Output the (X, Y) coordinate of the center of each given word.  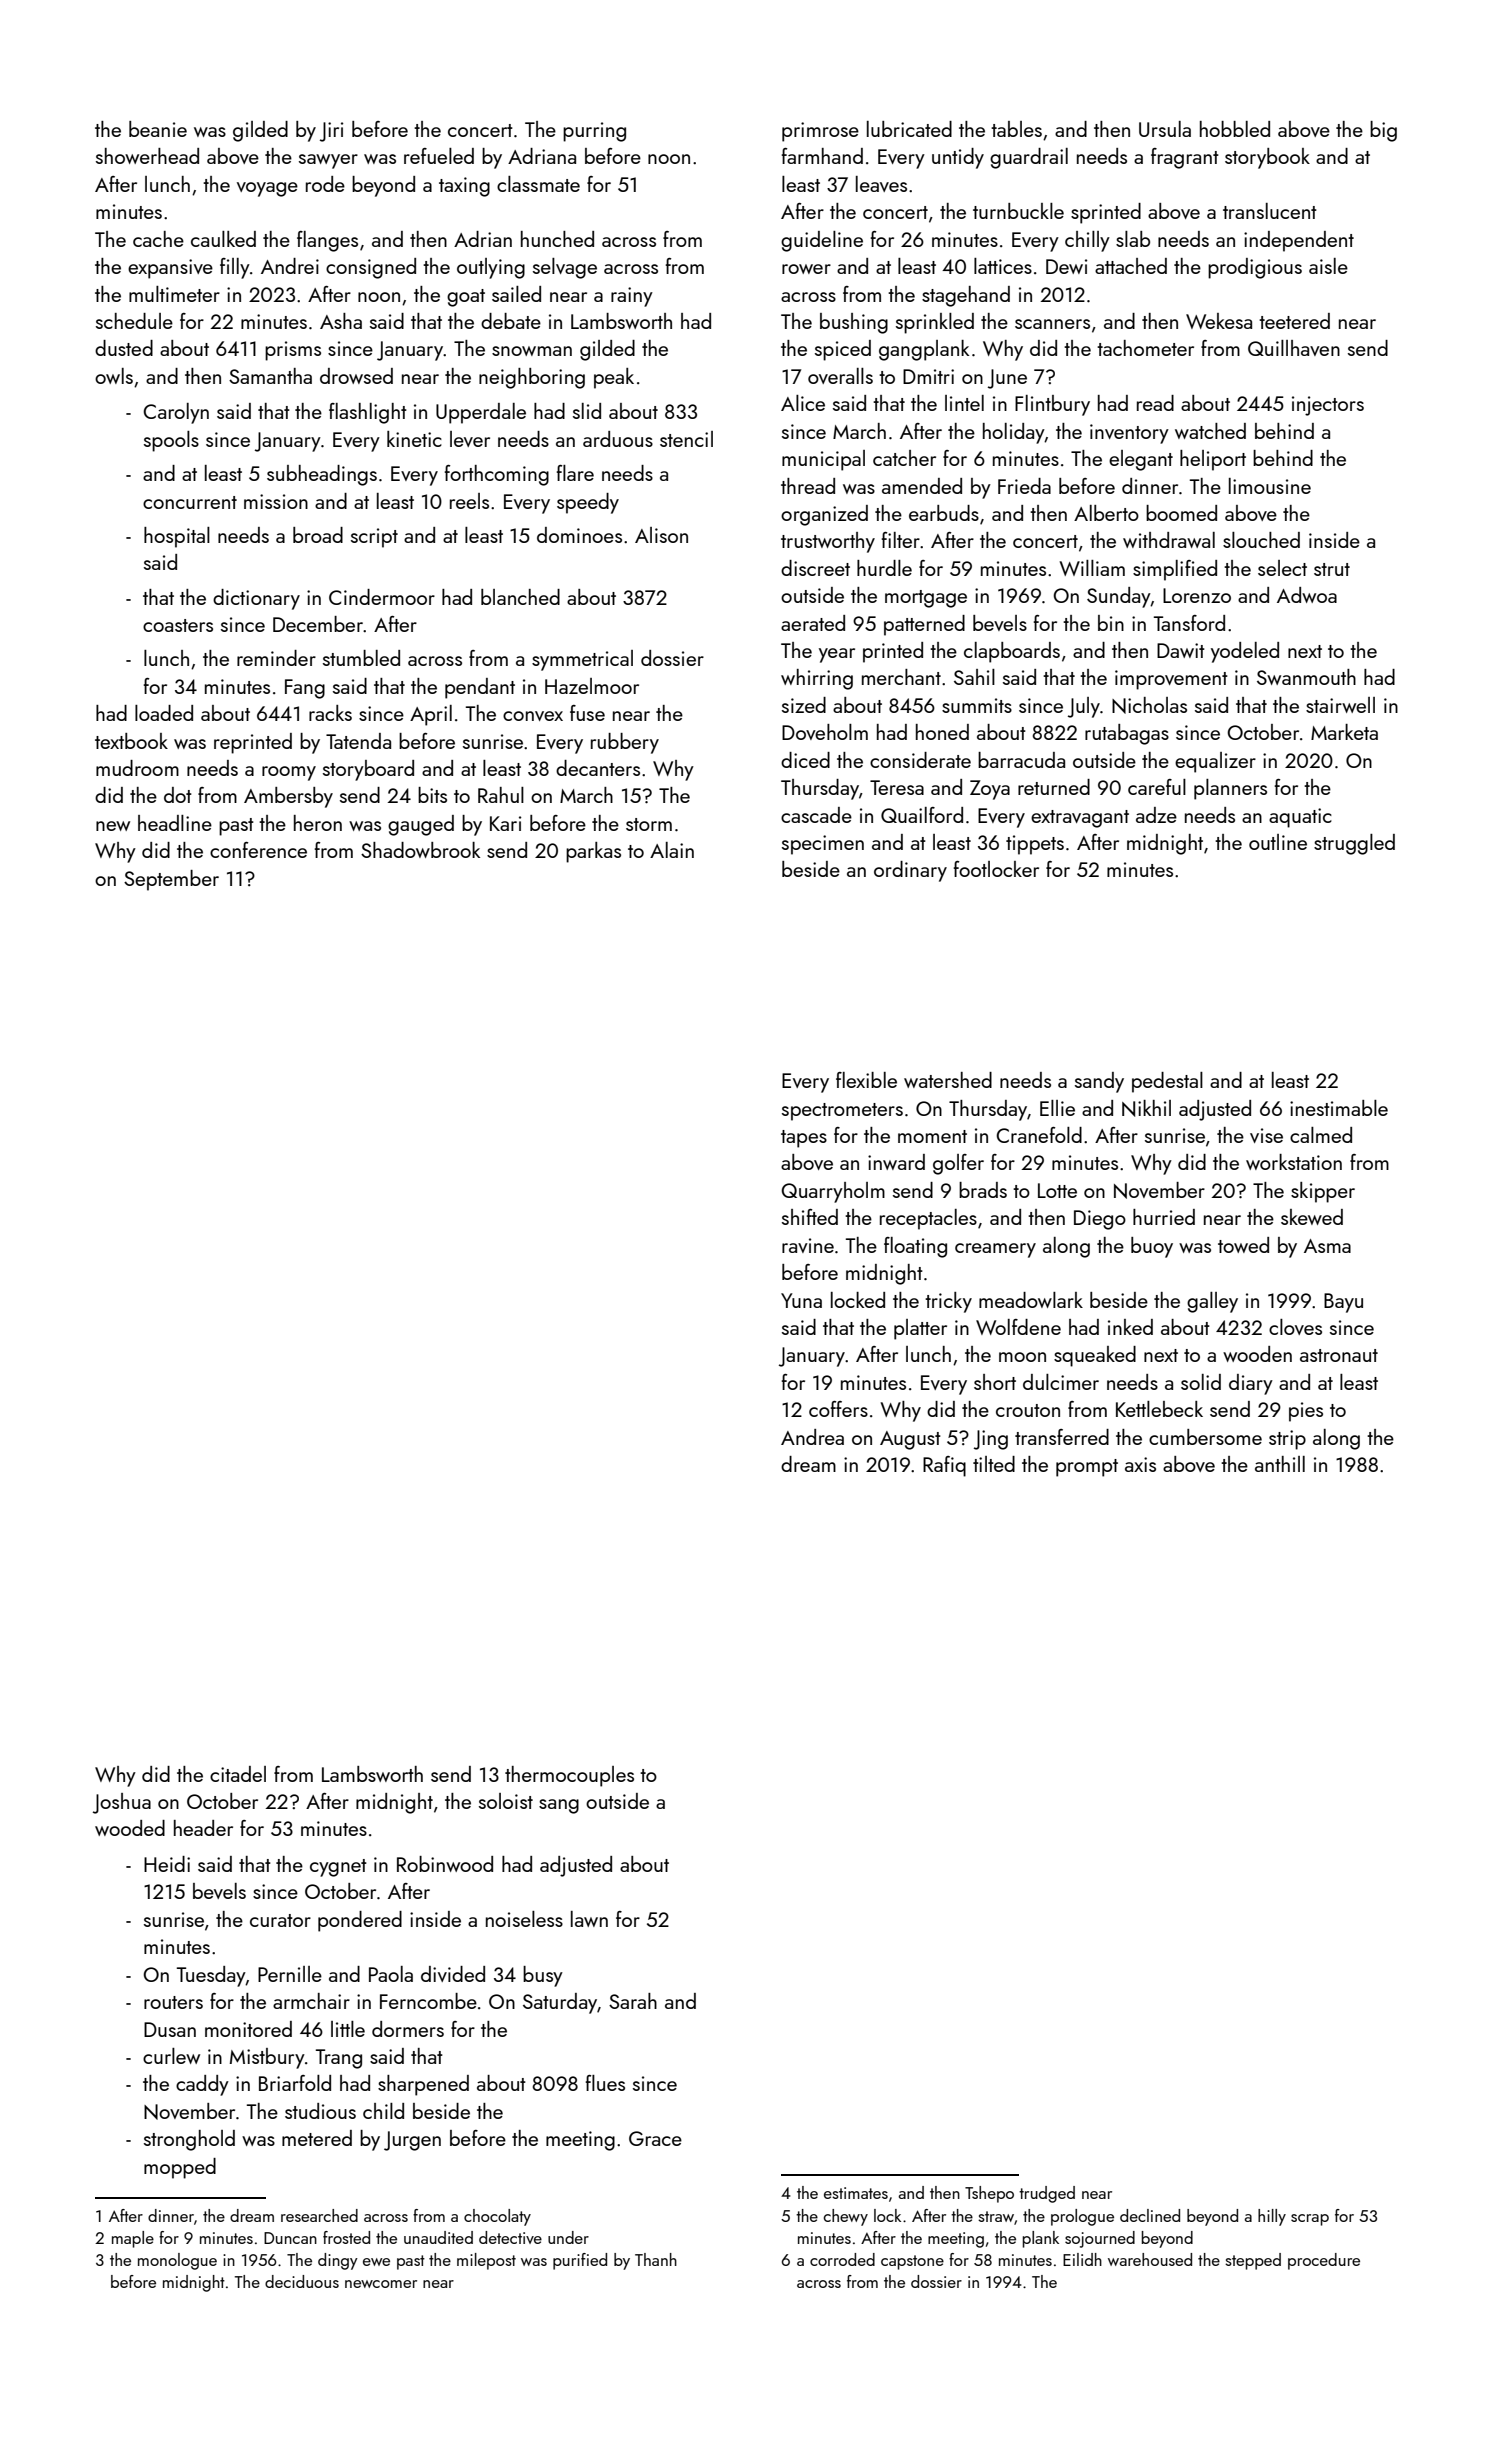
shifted (810, 1217)
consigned (371, 268)
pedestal (1167, 1082)
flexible (866, 1080)
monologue (177, 2261)
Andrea (812, 1437)
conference (258, 850)
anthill (1280, 1464)
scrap (1310, 2220)
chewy (846, 2217)
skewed (1312, 1217)
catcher (904, 458)
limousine (1270, 486)
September (171, 880)
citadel (238, 1774)
